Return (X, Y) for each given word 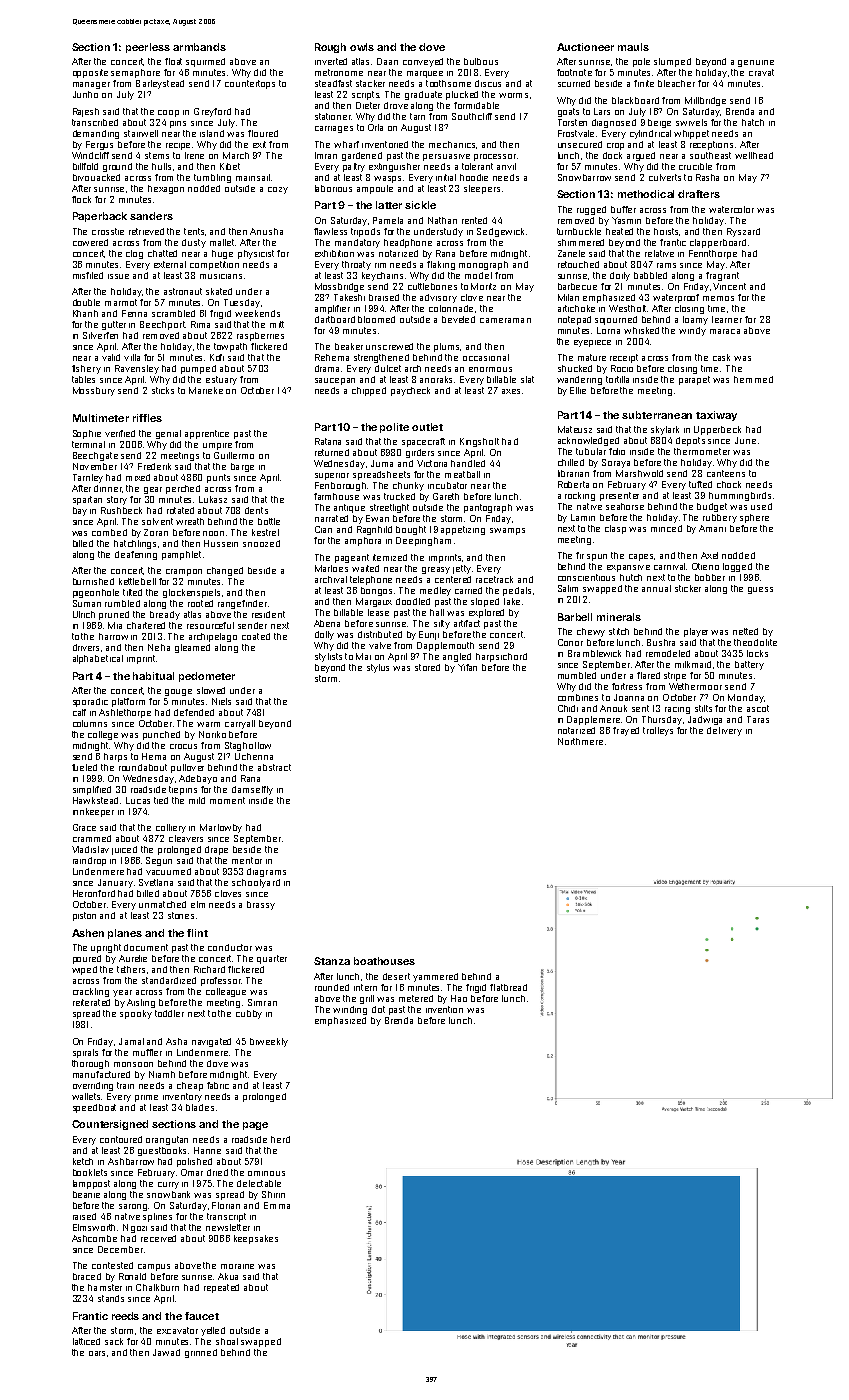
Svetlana (156, 882)
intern (365, 987)
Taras (758, 719)
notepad (574, 320)
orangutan (167, 1140)
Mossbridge (339, 287)
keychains (382, 276)
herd (280, 1139)
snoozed (261, 543)
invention (444, 1009)
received (158, 1238)
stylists (328, 657)
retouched (578, 264)
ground (117, 167)
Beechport (162, 325)
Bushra (661, 642)
